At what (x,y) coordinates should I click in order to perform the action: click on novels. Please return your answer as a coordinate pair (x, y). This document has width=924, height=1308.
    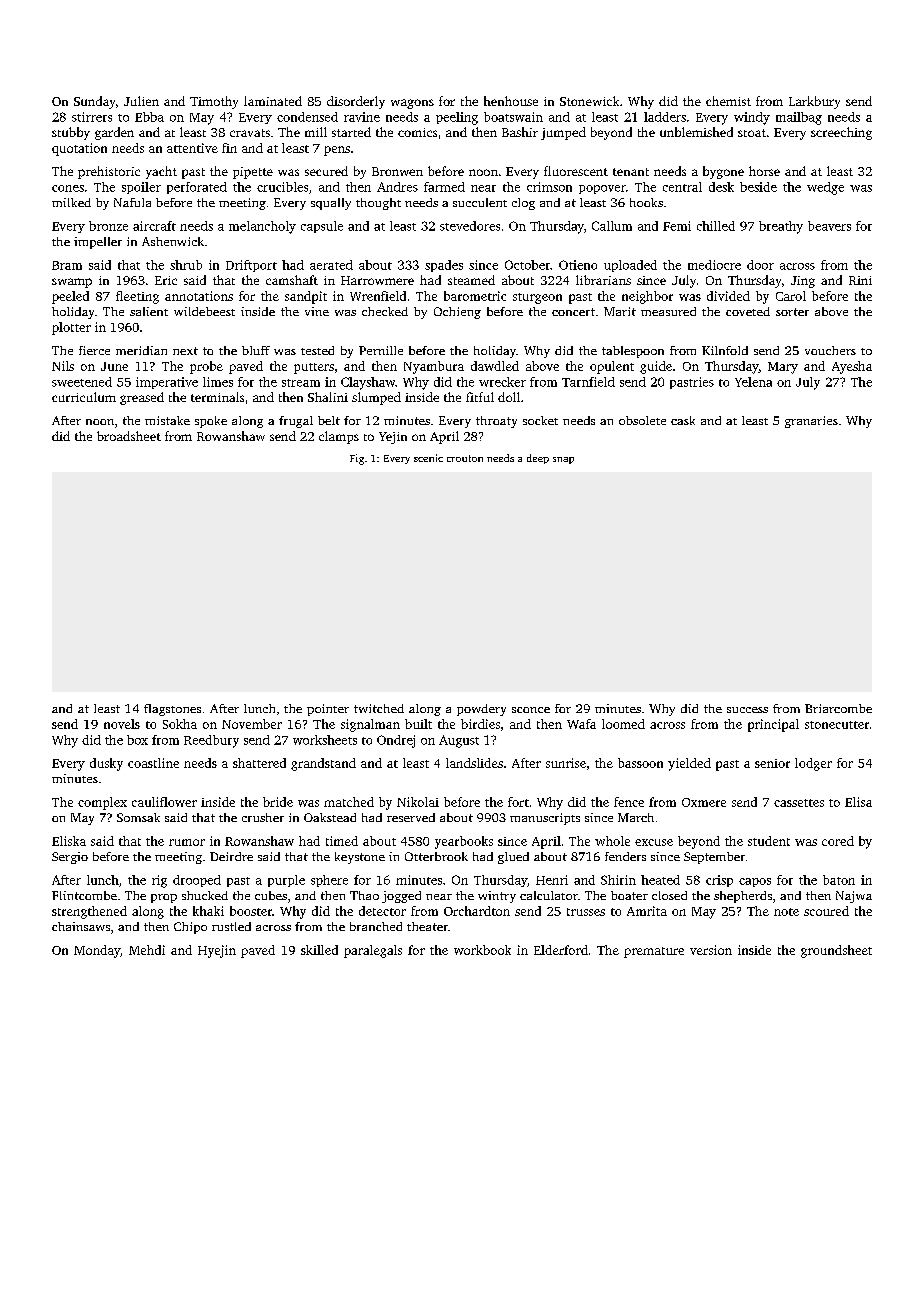
    Looking at the image, I should click on (122, 724).
